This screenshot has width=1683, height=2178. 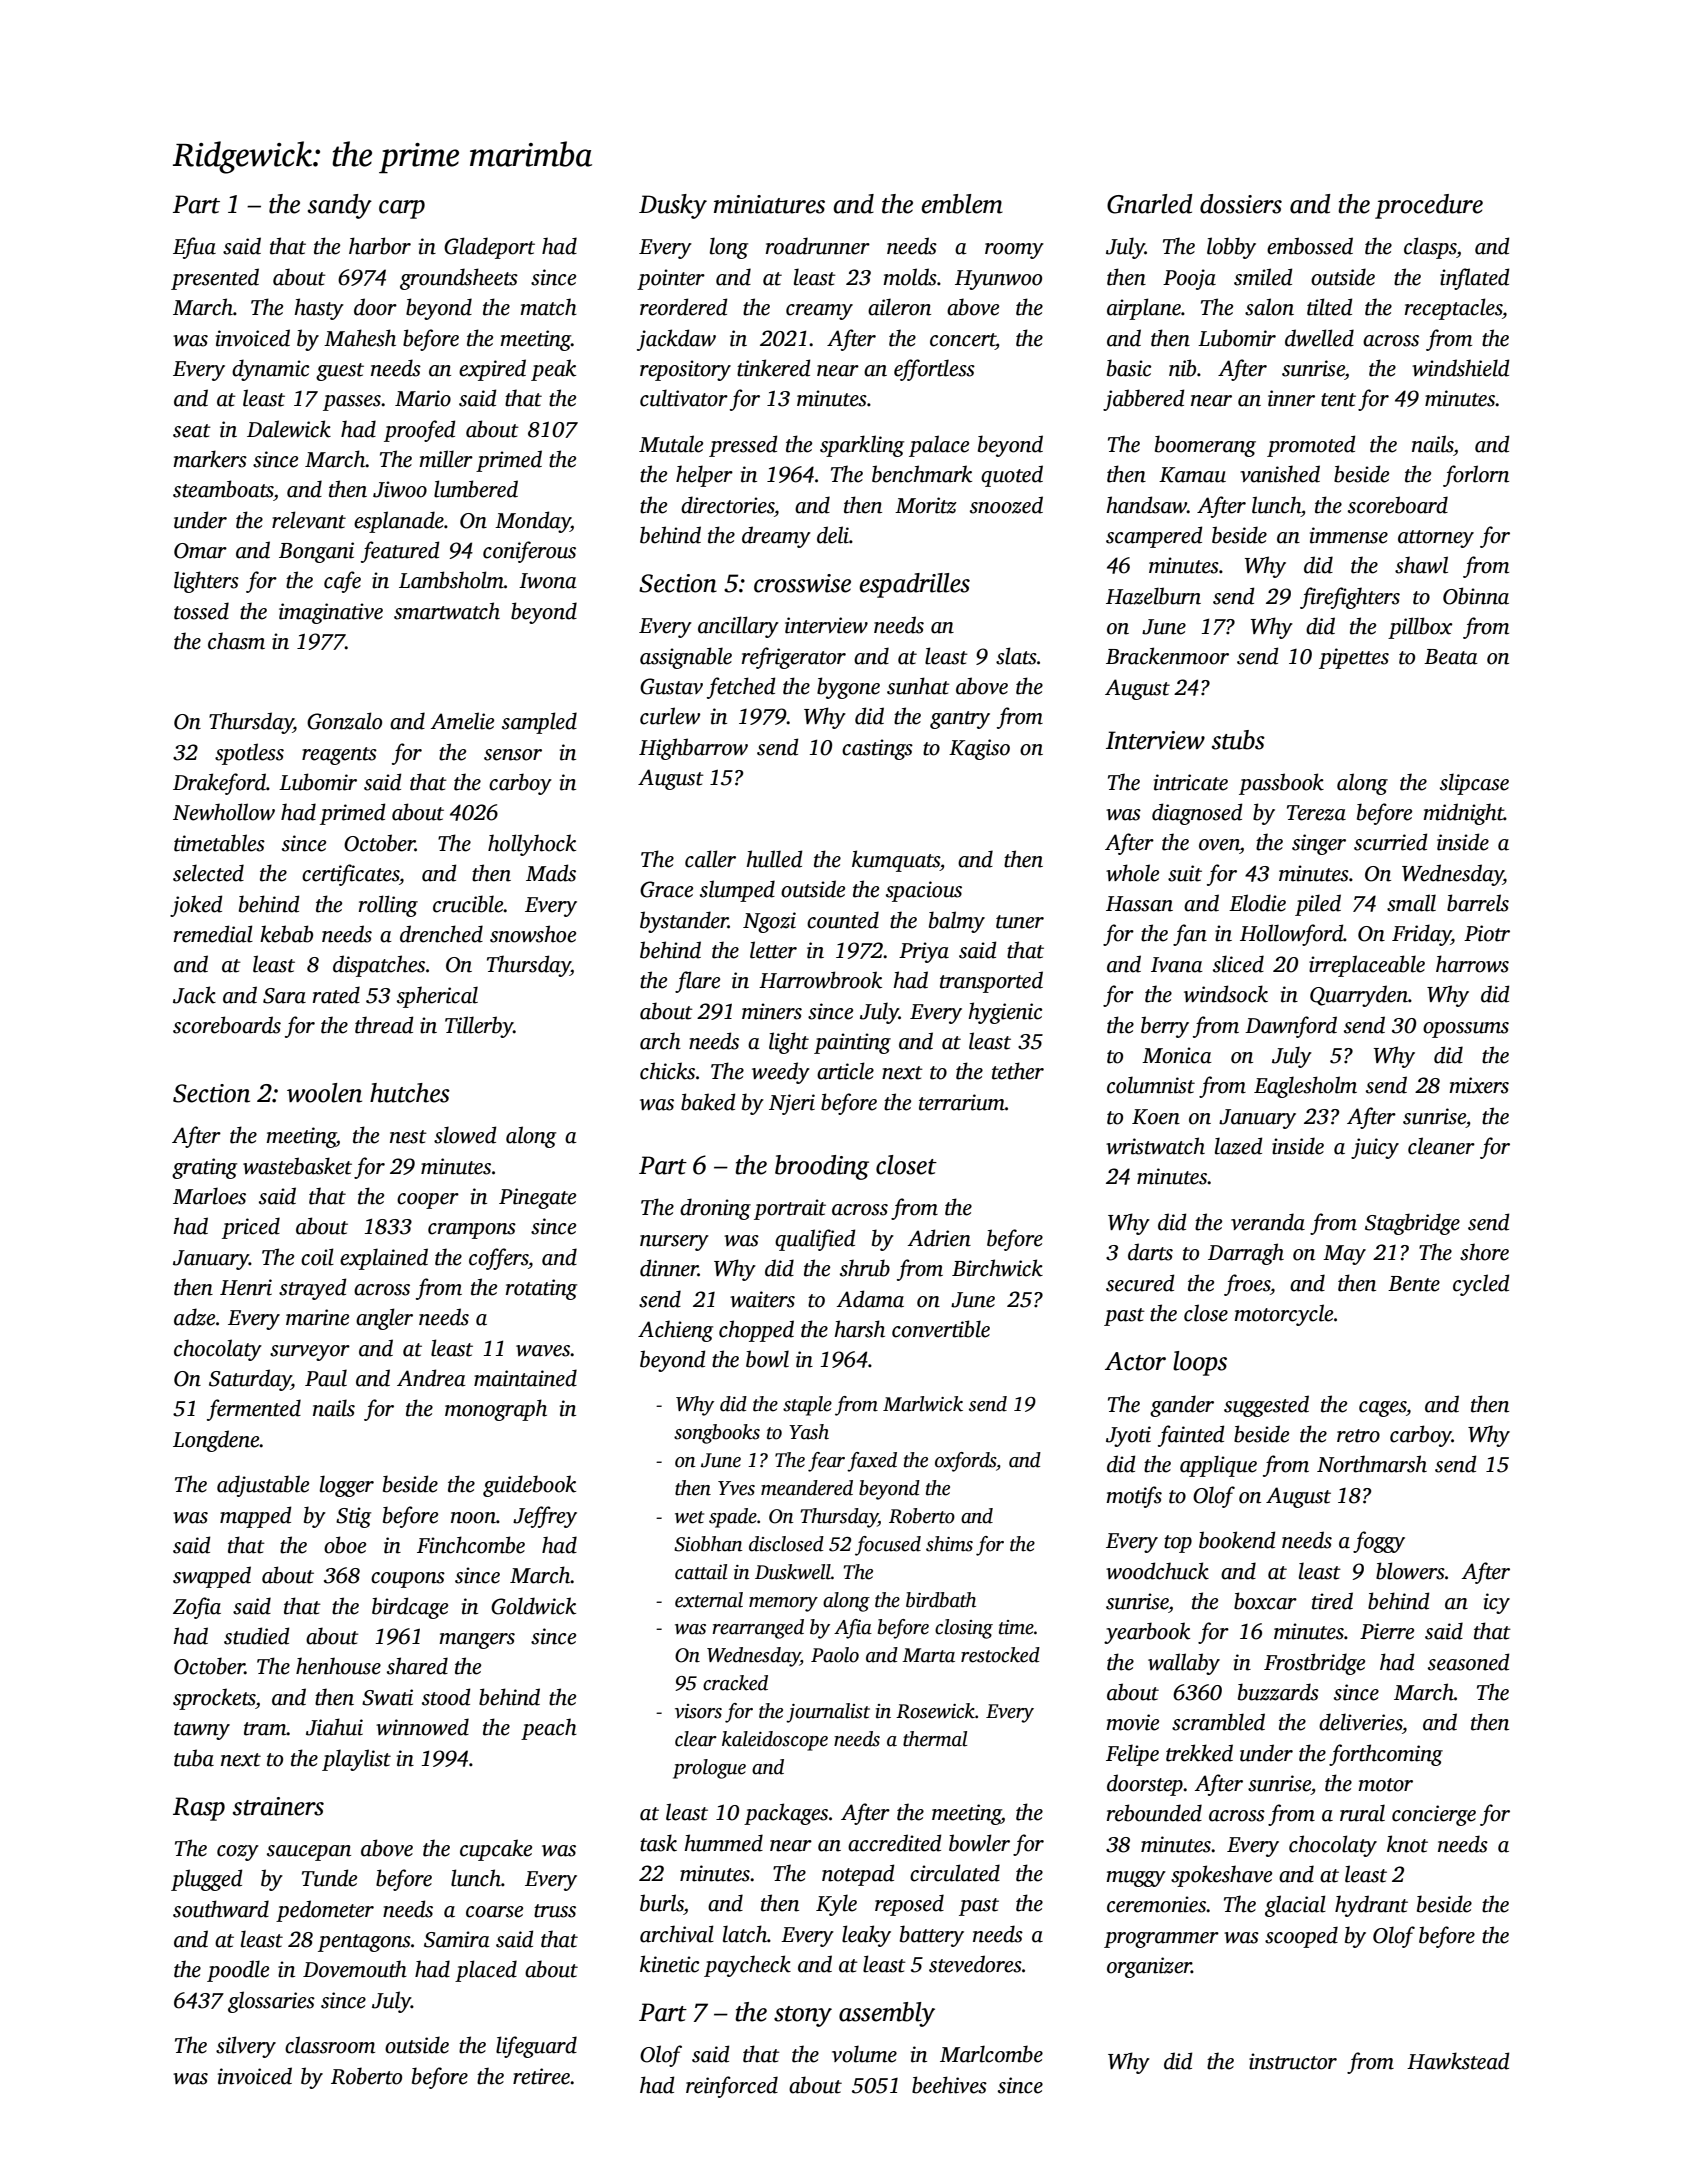 I want to click on snowshoe, so click(x=533, y=934).
